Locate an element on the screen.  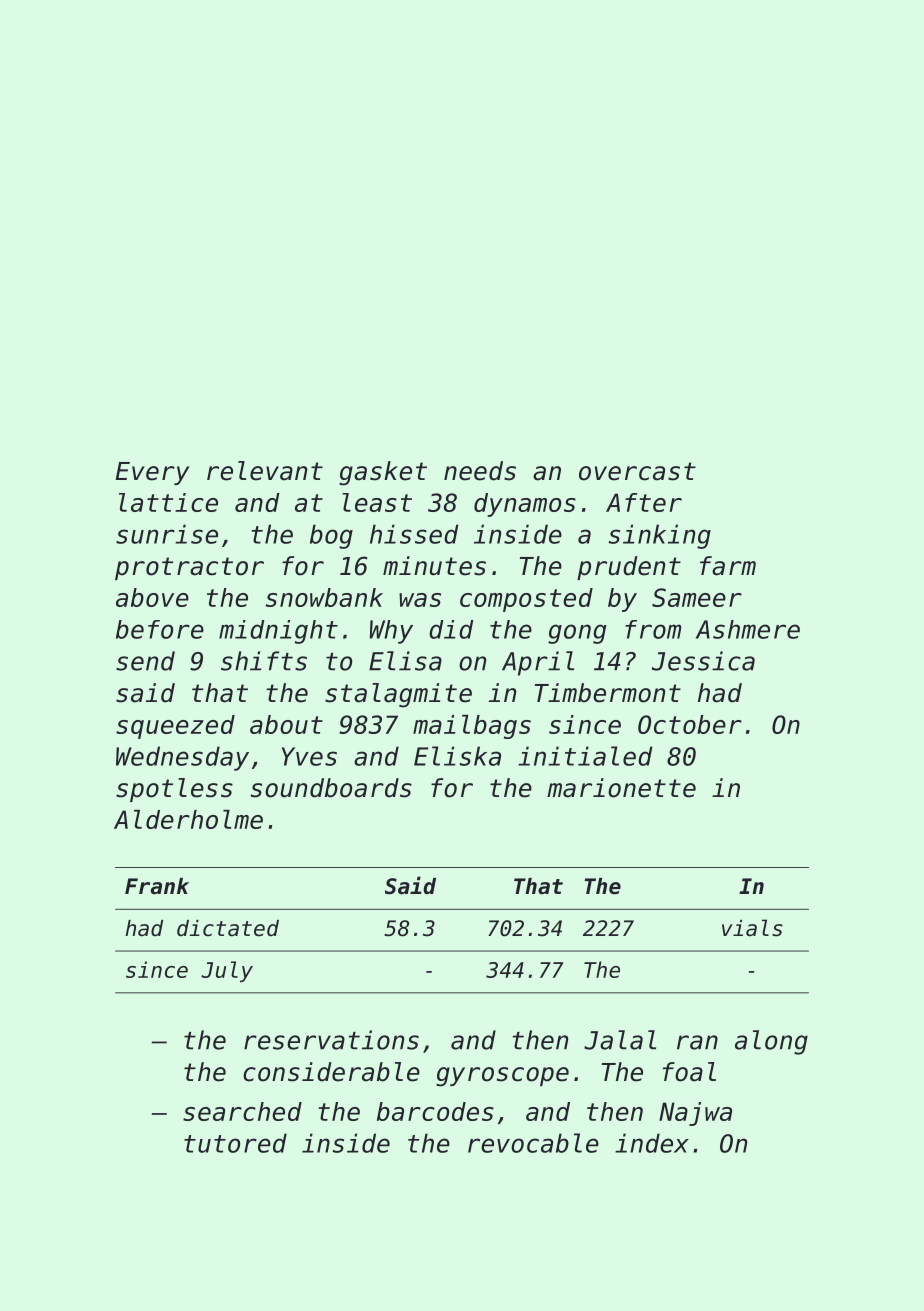
sinking is located at coordinates (659, 536).
